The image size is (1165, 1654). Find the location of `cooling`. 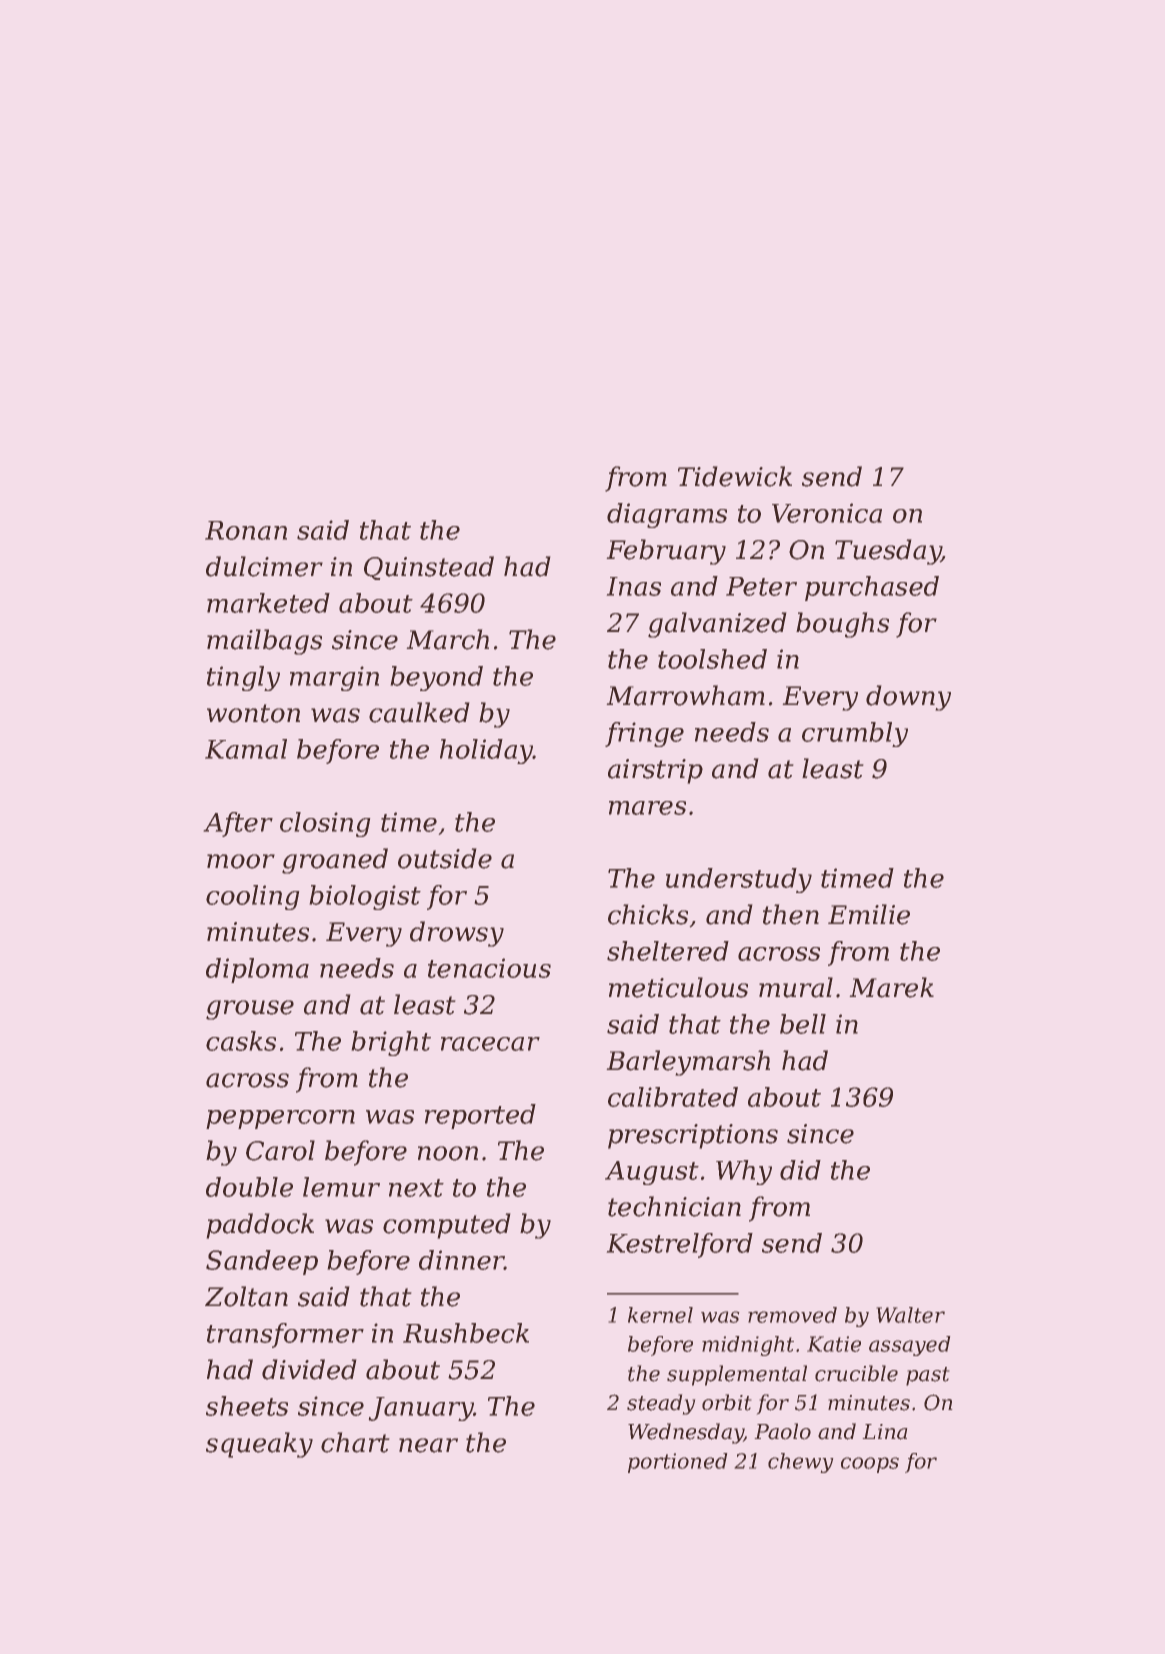

cooling is located at coordinates (253, 897).
